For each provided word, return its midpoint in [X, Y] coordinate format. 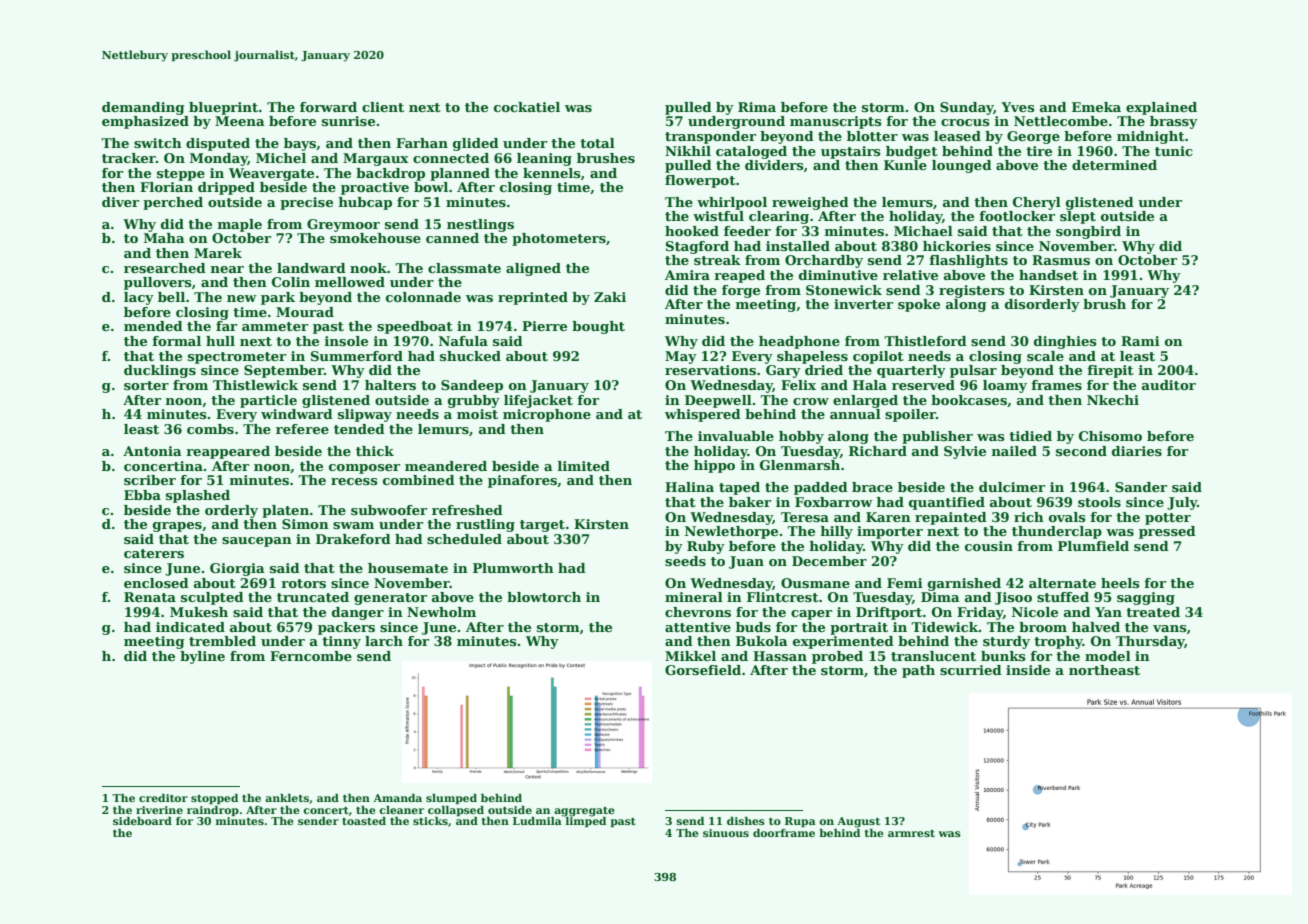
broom [1043, 627]
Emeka [1096, 107]
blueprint [223, 108]
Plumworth [513, 568]
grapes [177, 527]
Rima [757, 107]
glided [476, 144]
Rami [1140, 341]
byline [202, 657]
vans [1170, 628]
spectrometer [237, 358]
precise [306, 203]
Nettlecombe [1061, 121]
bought [598, 327]
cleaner [401, 810]
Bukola [762, 641]
